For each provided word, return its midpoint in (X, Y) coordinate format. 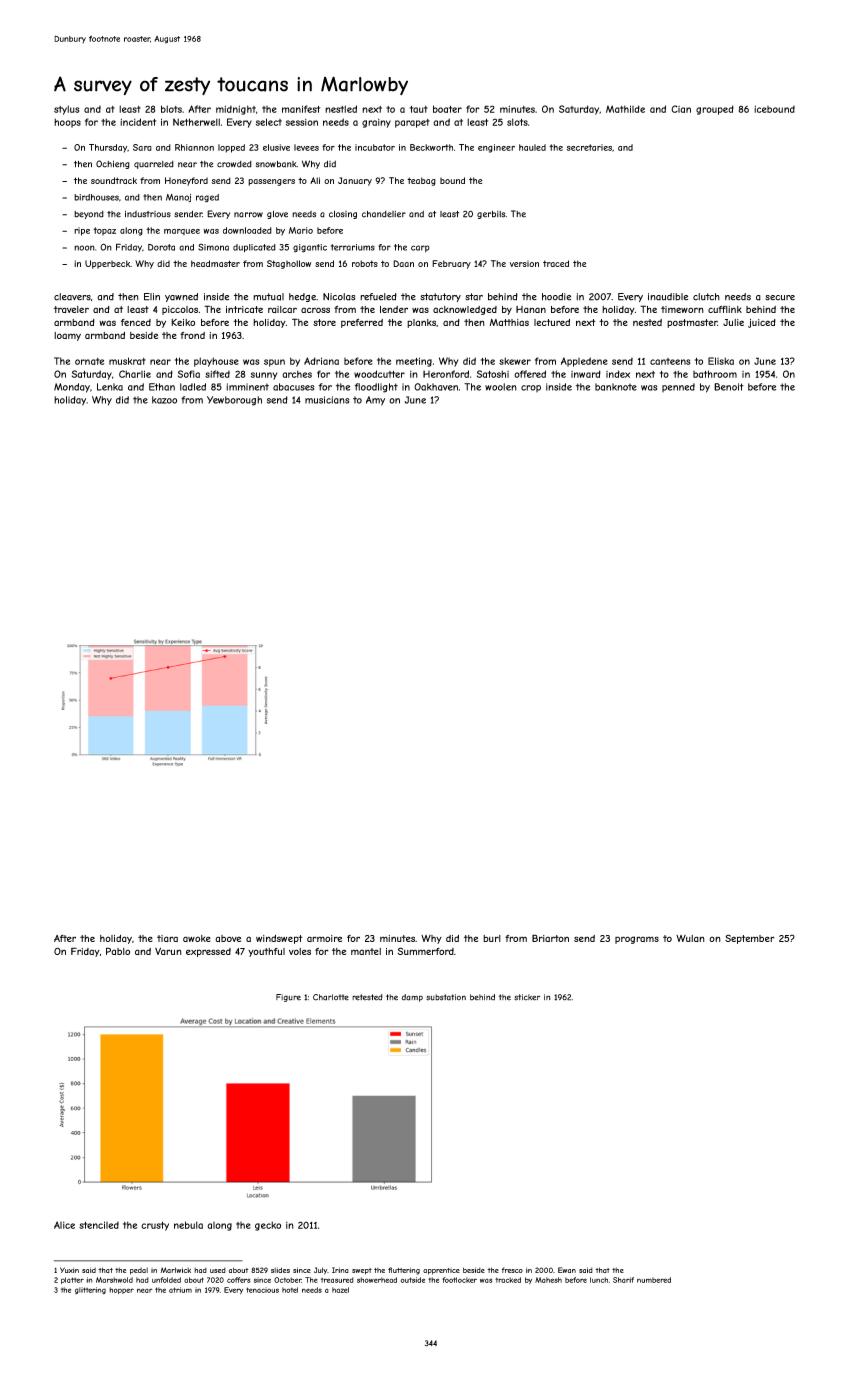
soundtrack (114, 180)
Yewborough (234, 401)
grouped (715, 110)
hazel (340, 1290)
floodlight (376, 388)
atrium (180, 1290)
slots (517, 122)
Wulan (690, 938)
